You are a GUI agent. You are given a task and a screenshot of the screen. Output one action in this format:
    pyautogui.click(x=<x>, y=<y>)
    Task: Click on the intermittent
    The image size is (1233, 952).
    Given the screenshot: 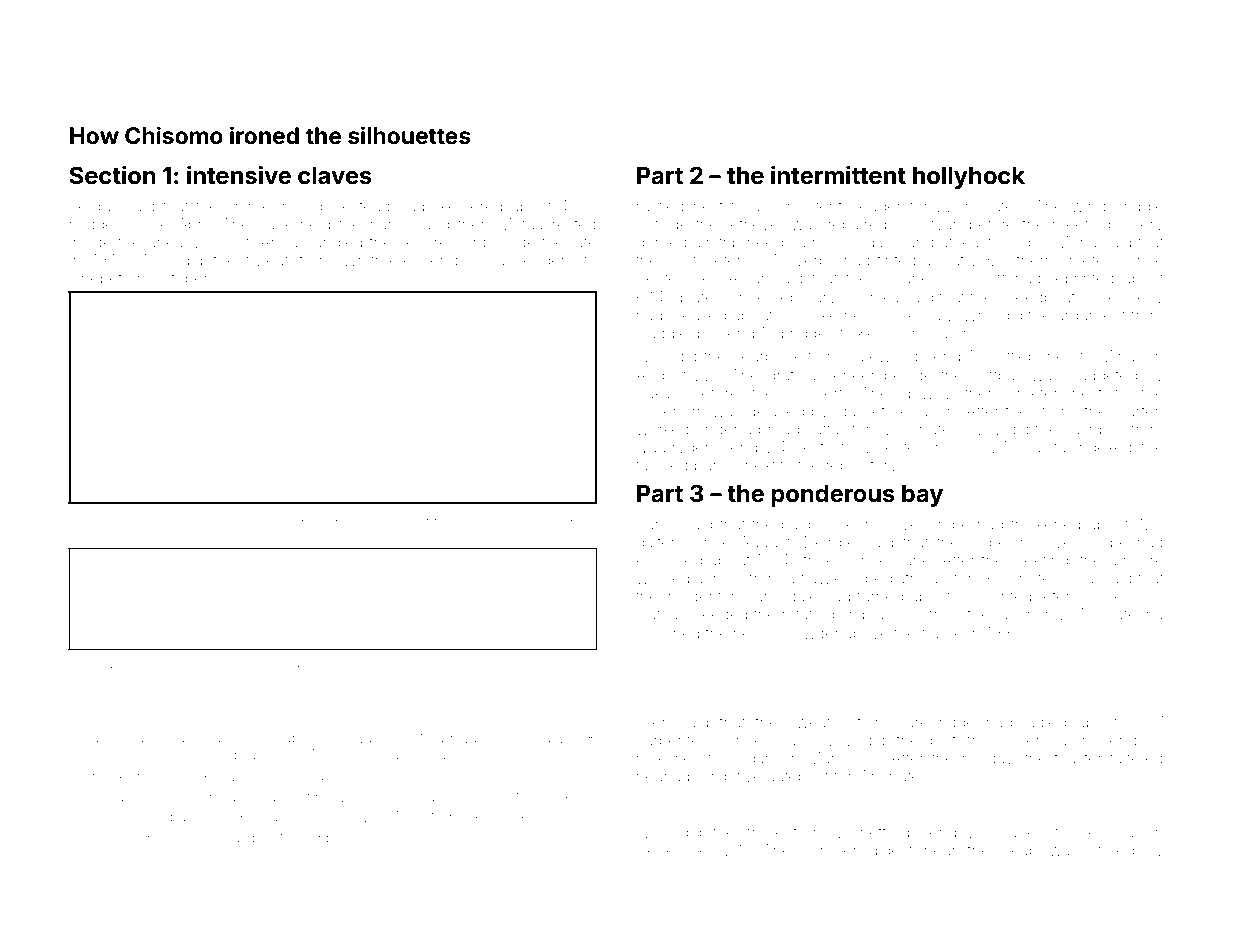 What is the action you would take?
    pyautogui.click(x=838, y=175)
